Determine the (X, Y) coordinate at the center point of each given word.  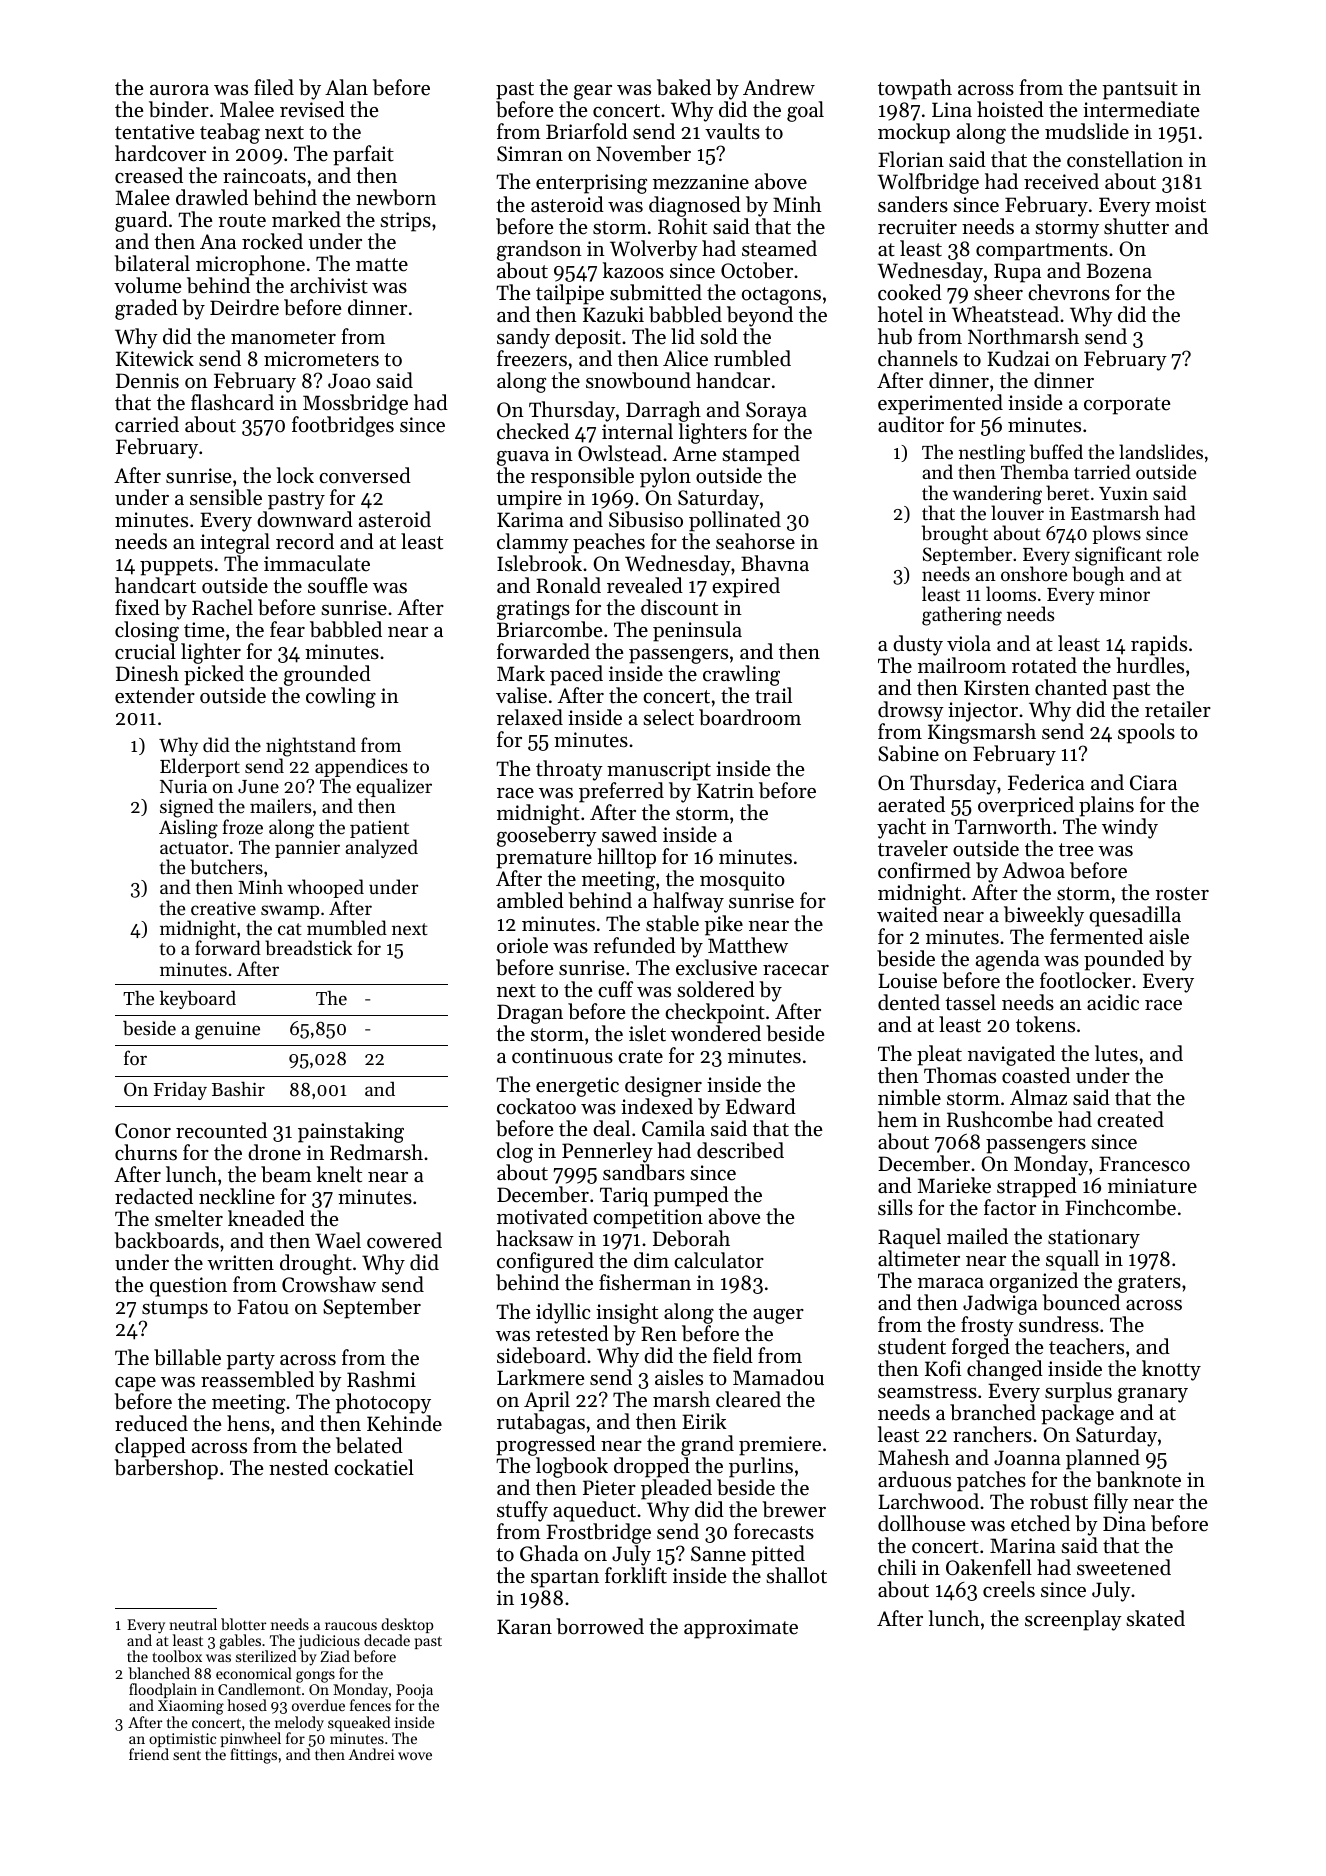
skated (1155, 1618)
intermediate (1141, 109)
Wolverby (654, 250)
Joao (349, 381)
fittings (253, 1756)
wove (415, 1756)
